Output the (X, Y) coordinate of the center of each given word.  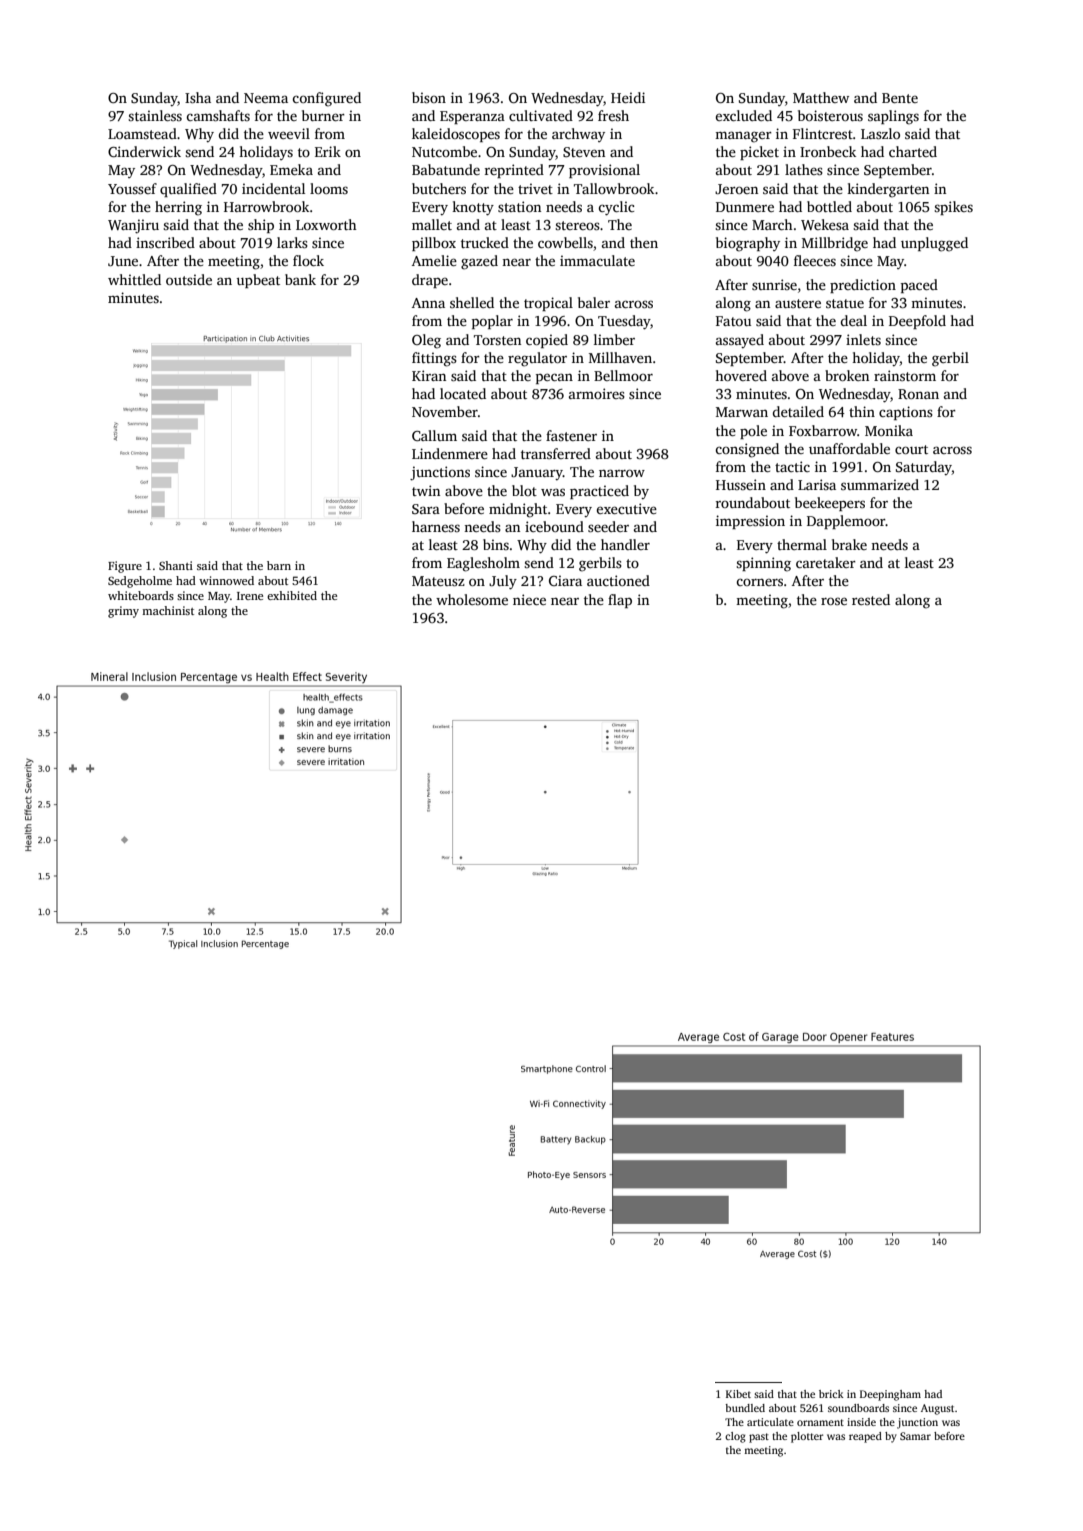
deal (854, 320)
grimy (123, 612)
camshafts (218, 115)
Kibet (738, 1394)
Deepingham (890, 1395)
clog (735, 1437)
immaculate (597, 260)
